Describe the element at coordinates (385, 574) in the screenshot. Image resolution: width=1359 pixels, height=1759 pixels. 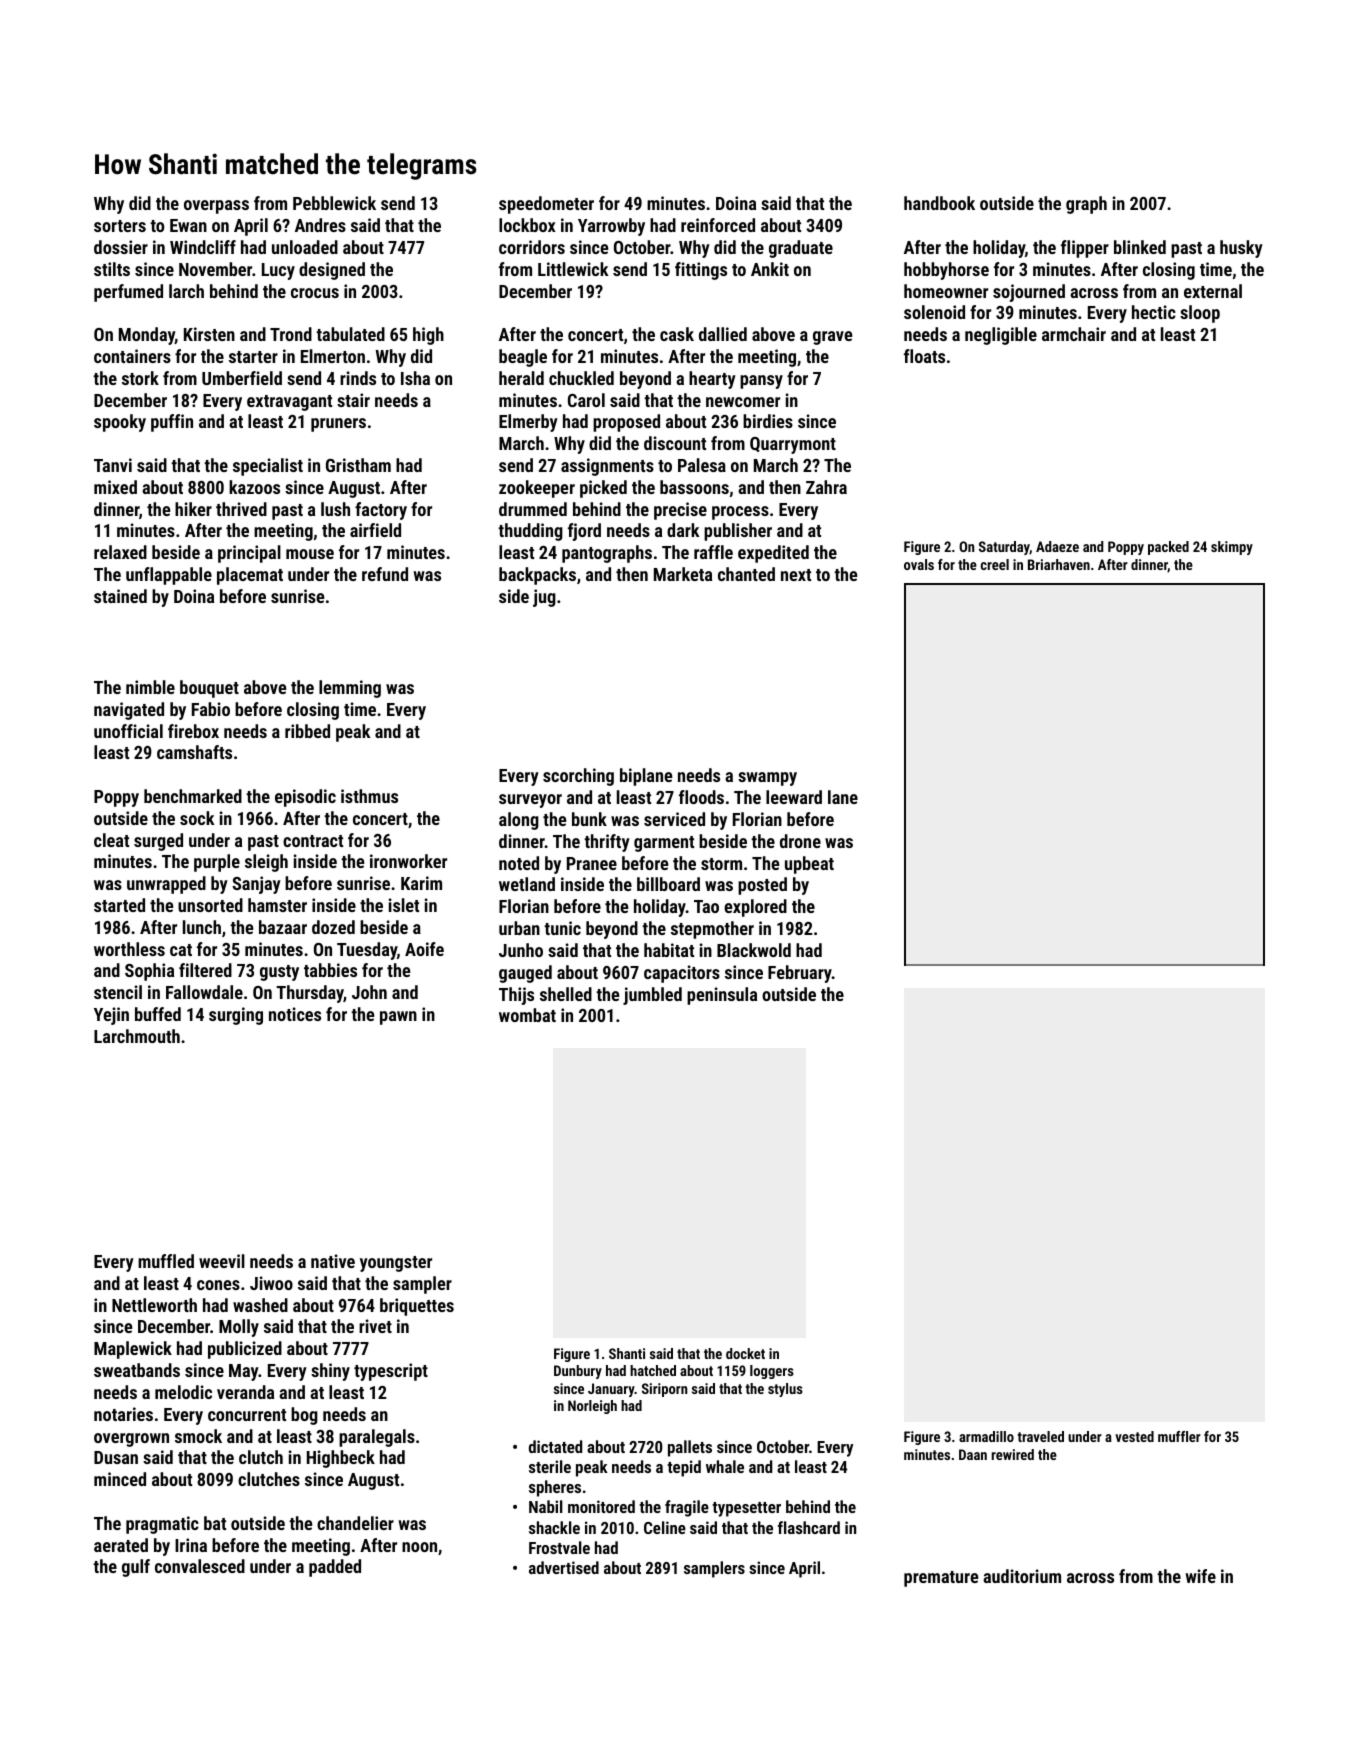
I see `refund` at that location.
